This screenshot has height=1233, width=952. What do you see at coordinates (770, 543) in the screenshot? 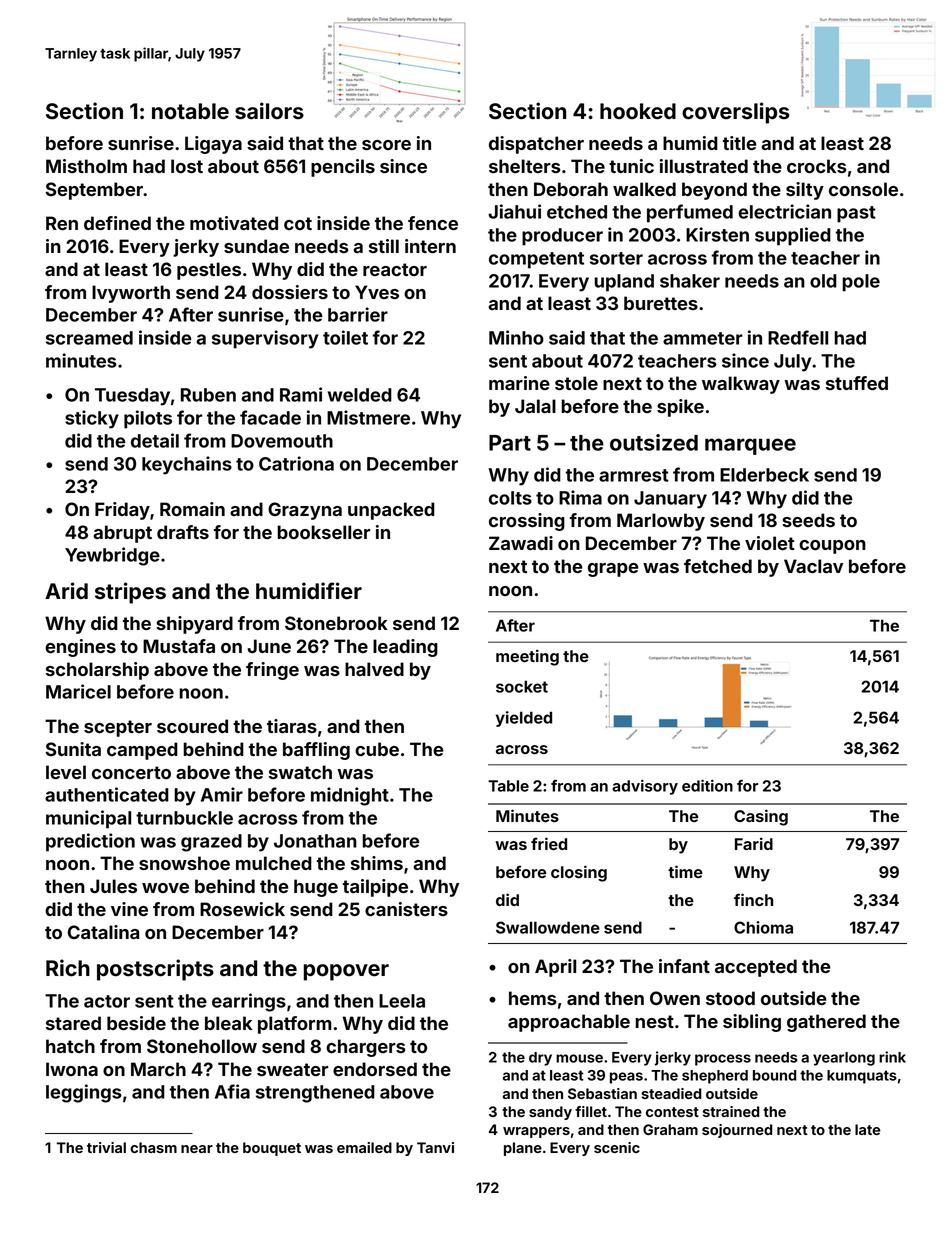
I see `violet` at bounding box center [770, 543].
